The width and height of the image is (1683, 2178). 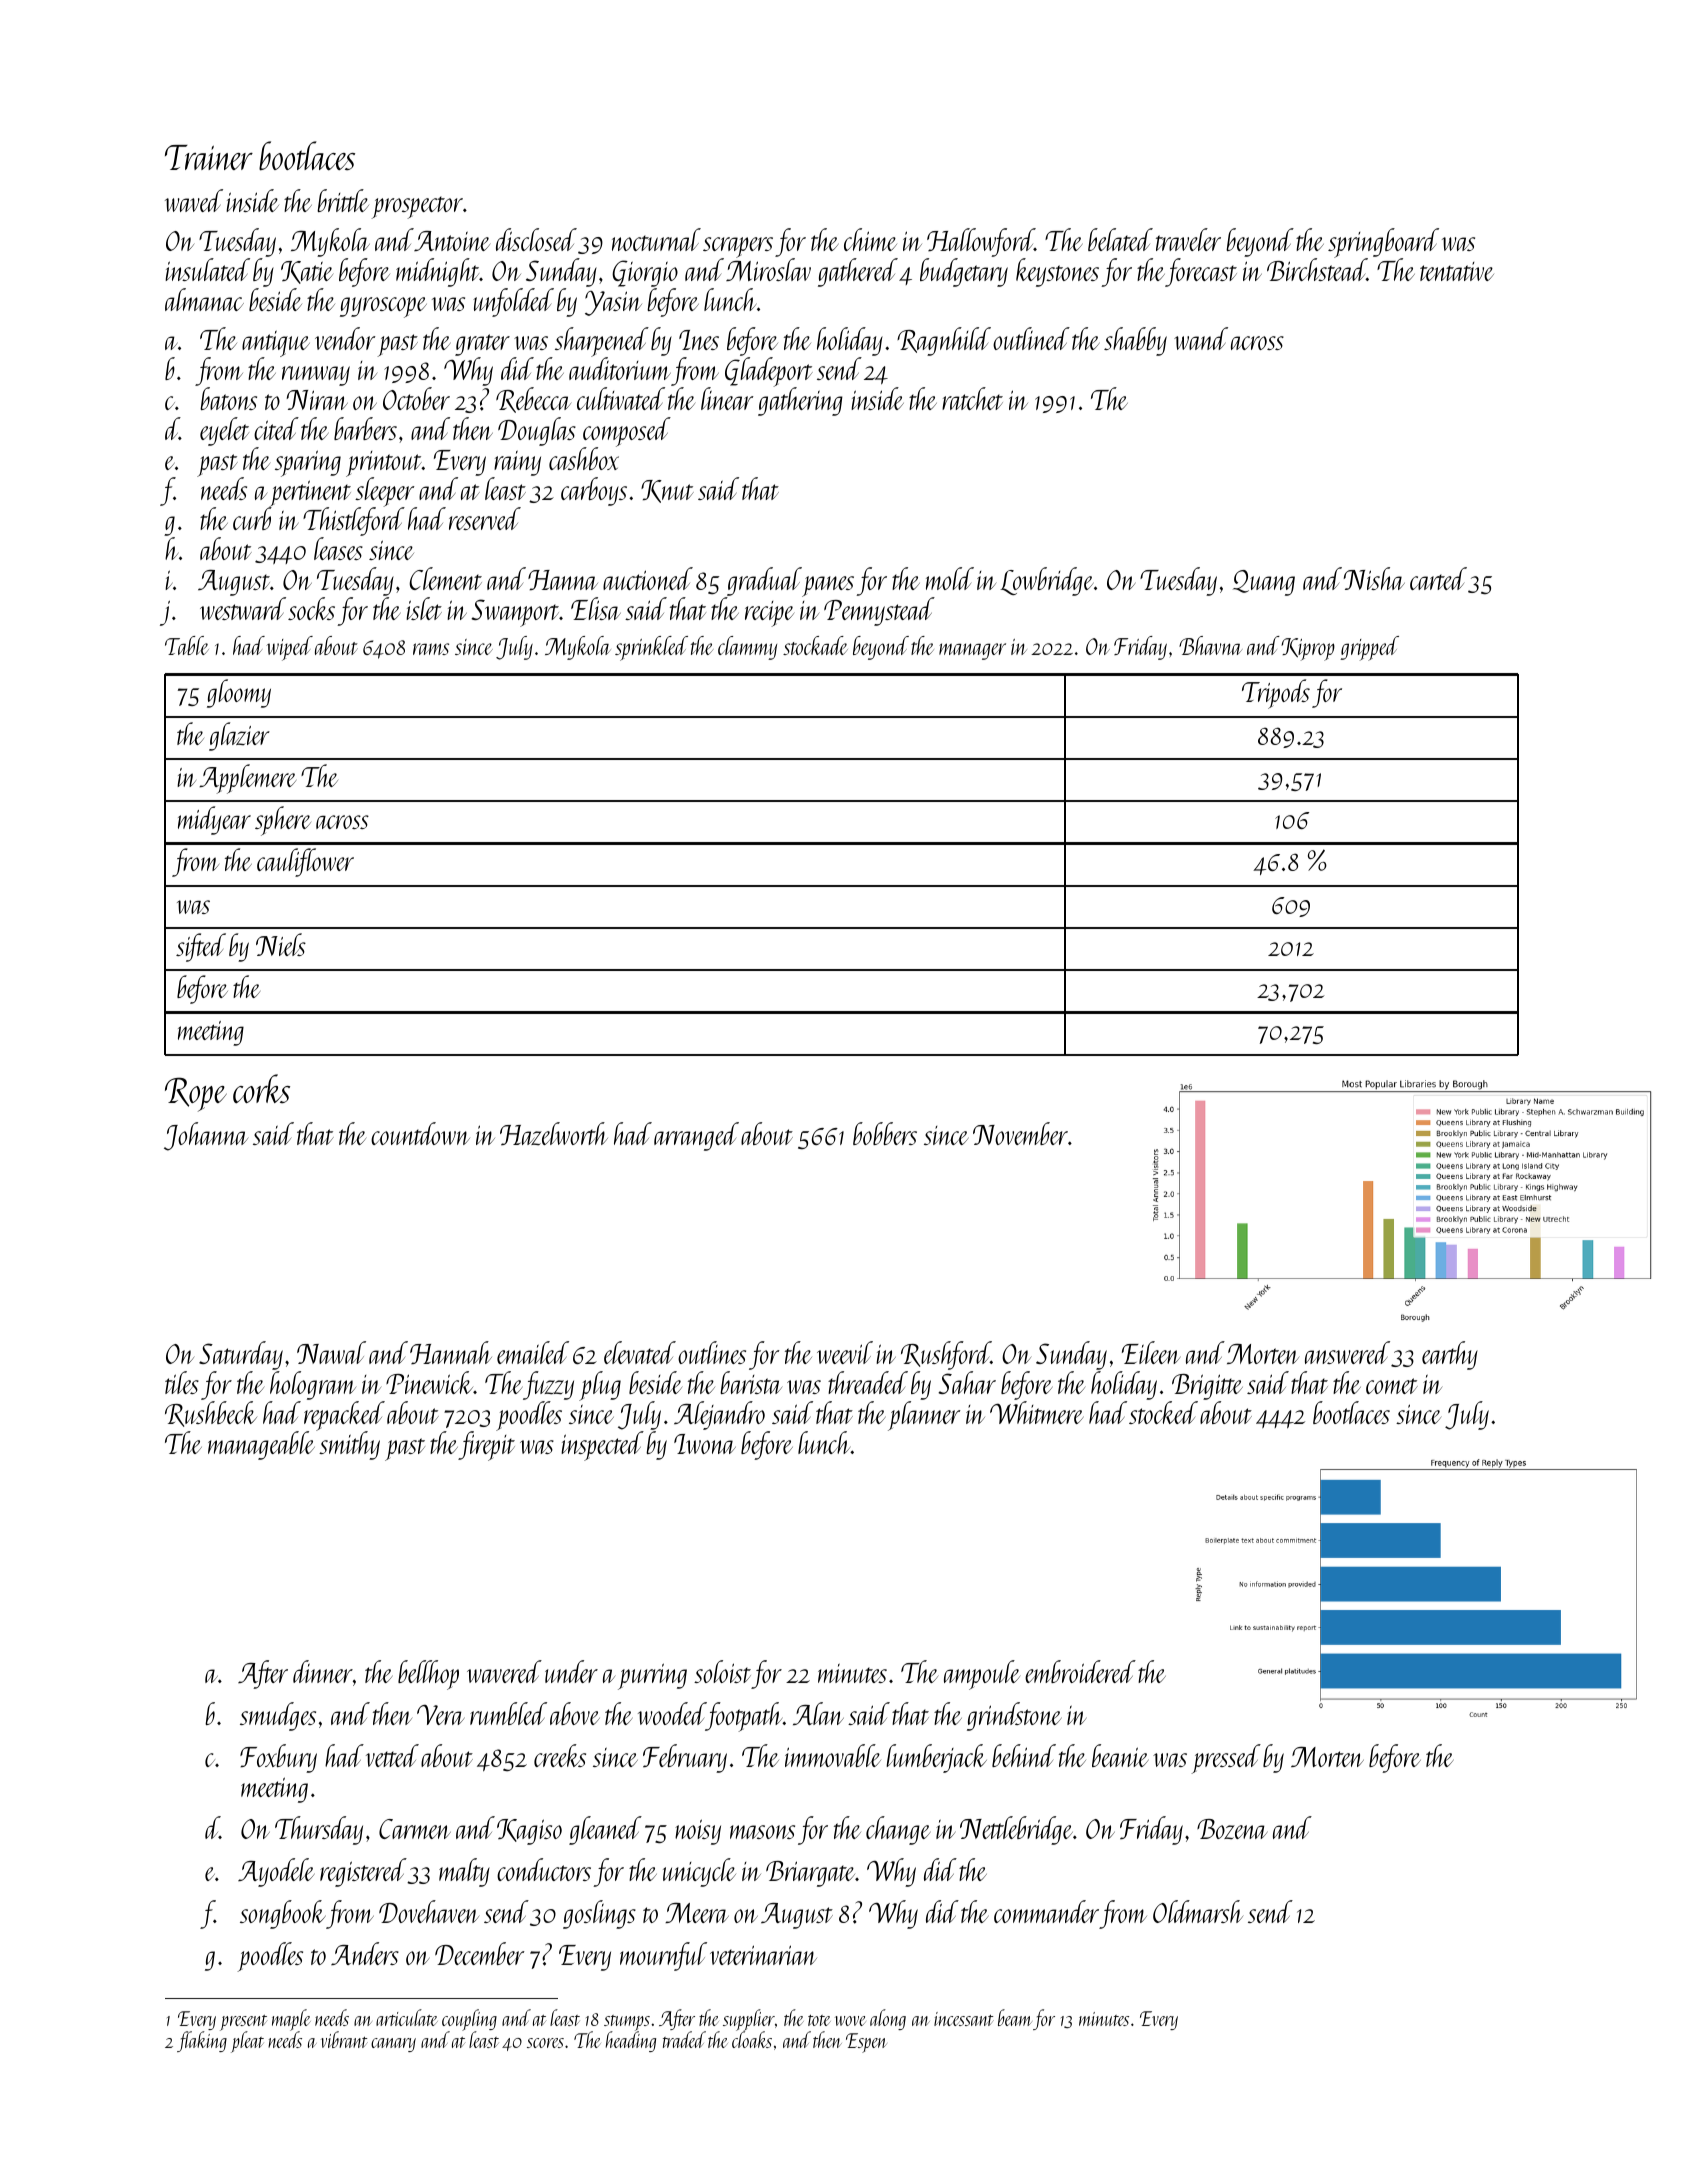 What do you see at coordinates (1198, 1911) in the image?
I see `Oldmarsh` at bounding box center [1198, 1911].
